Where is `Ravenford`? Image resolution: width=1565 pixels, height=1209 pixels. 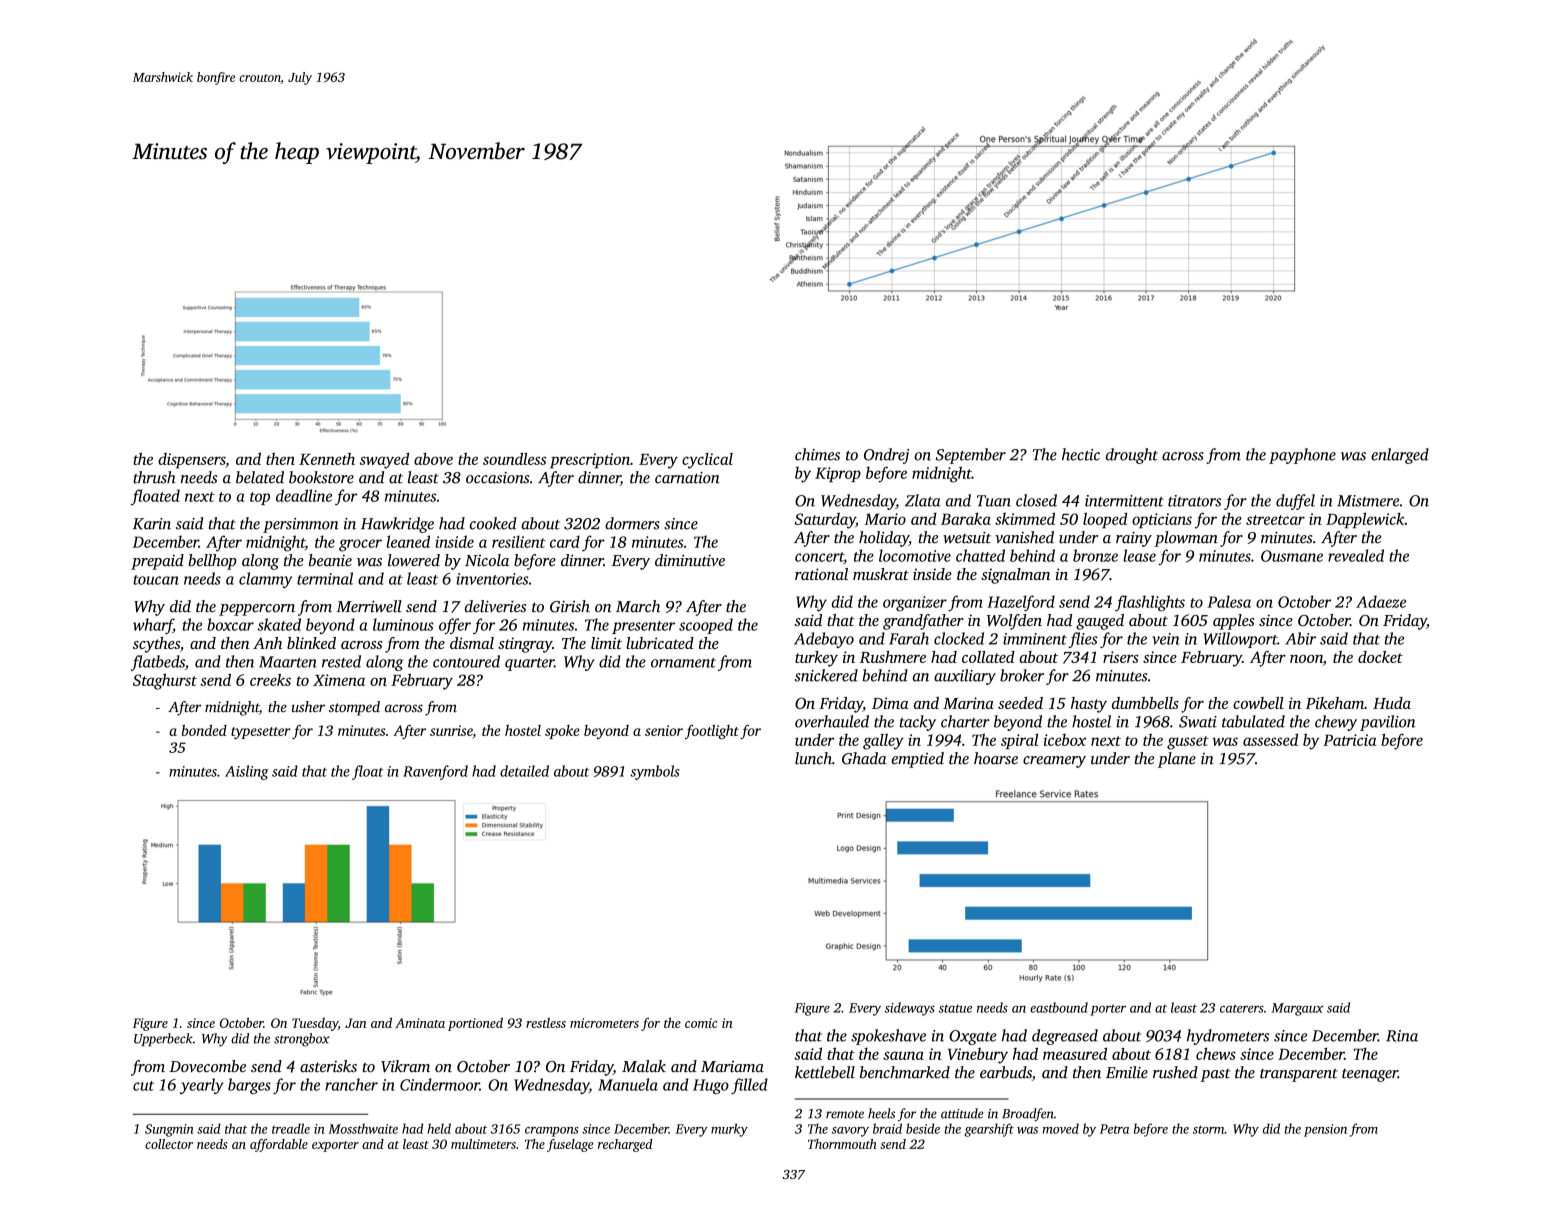
Ravenford is located at coordinates (435, 772).
